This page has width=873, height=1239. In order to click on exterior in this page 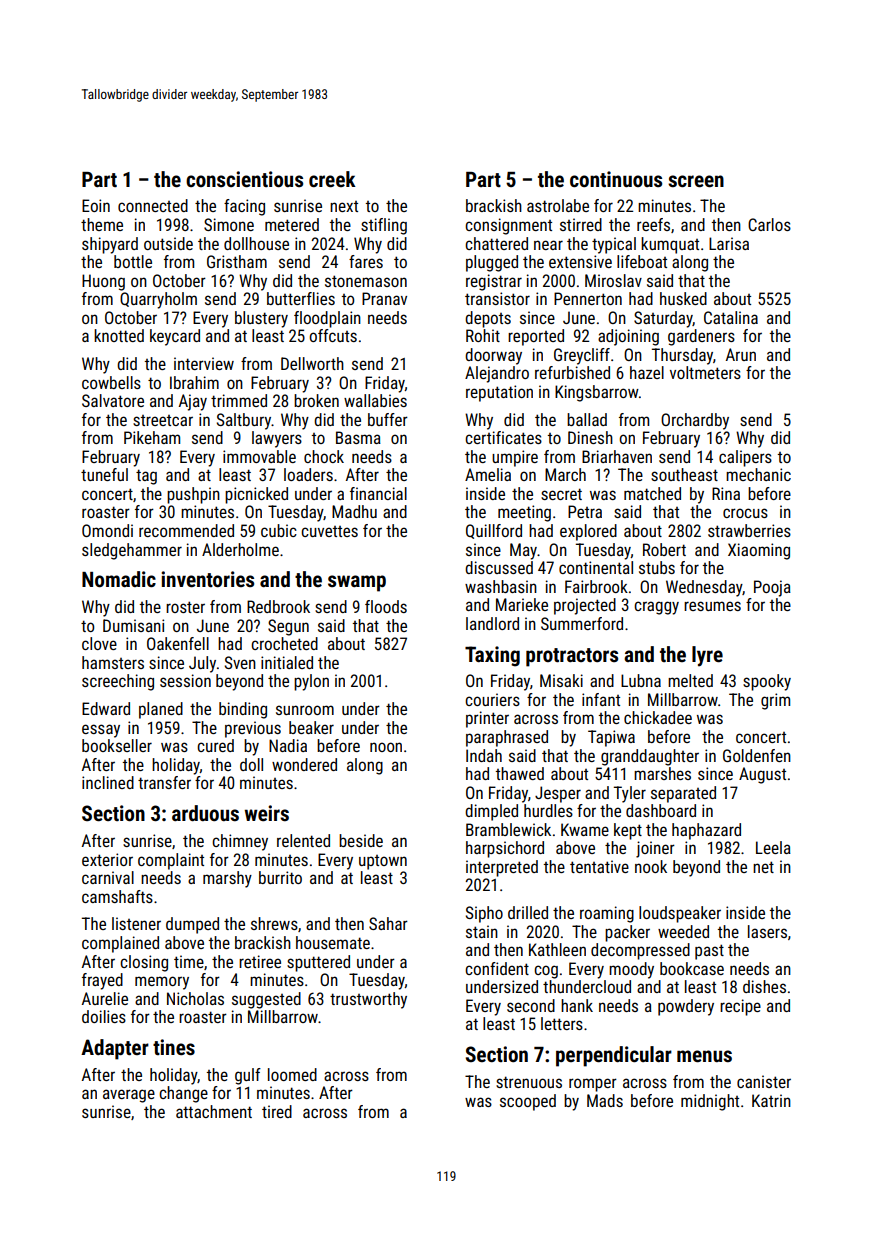, I will do `click(107, 859)`.
